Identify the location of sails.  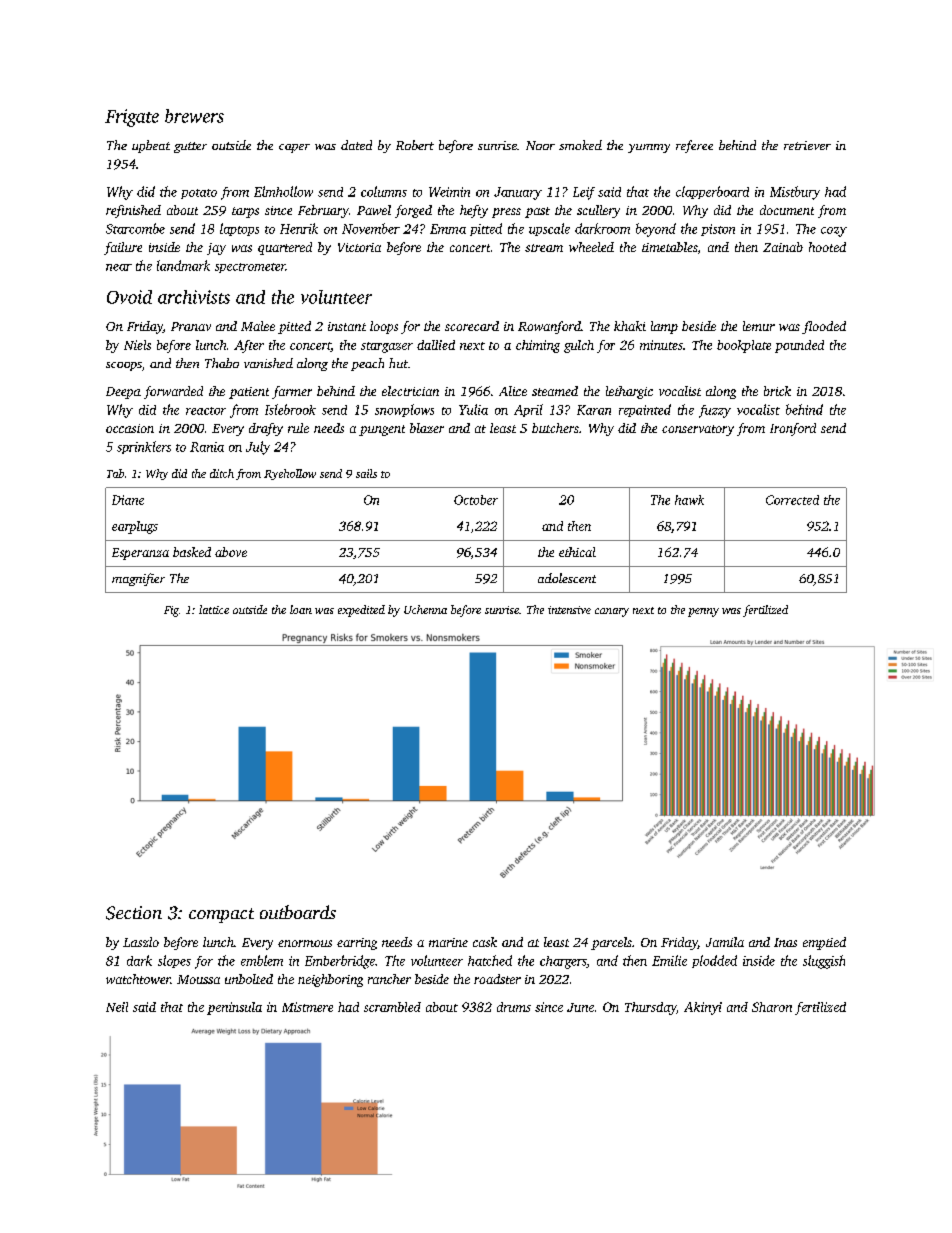
(366, 473).
